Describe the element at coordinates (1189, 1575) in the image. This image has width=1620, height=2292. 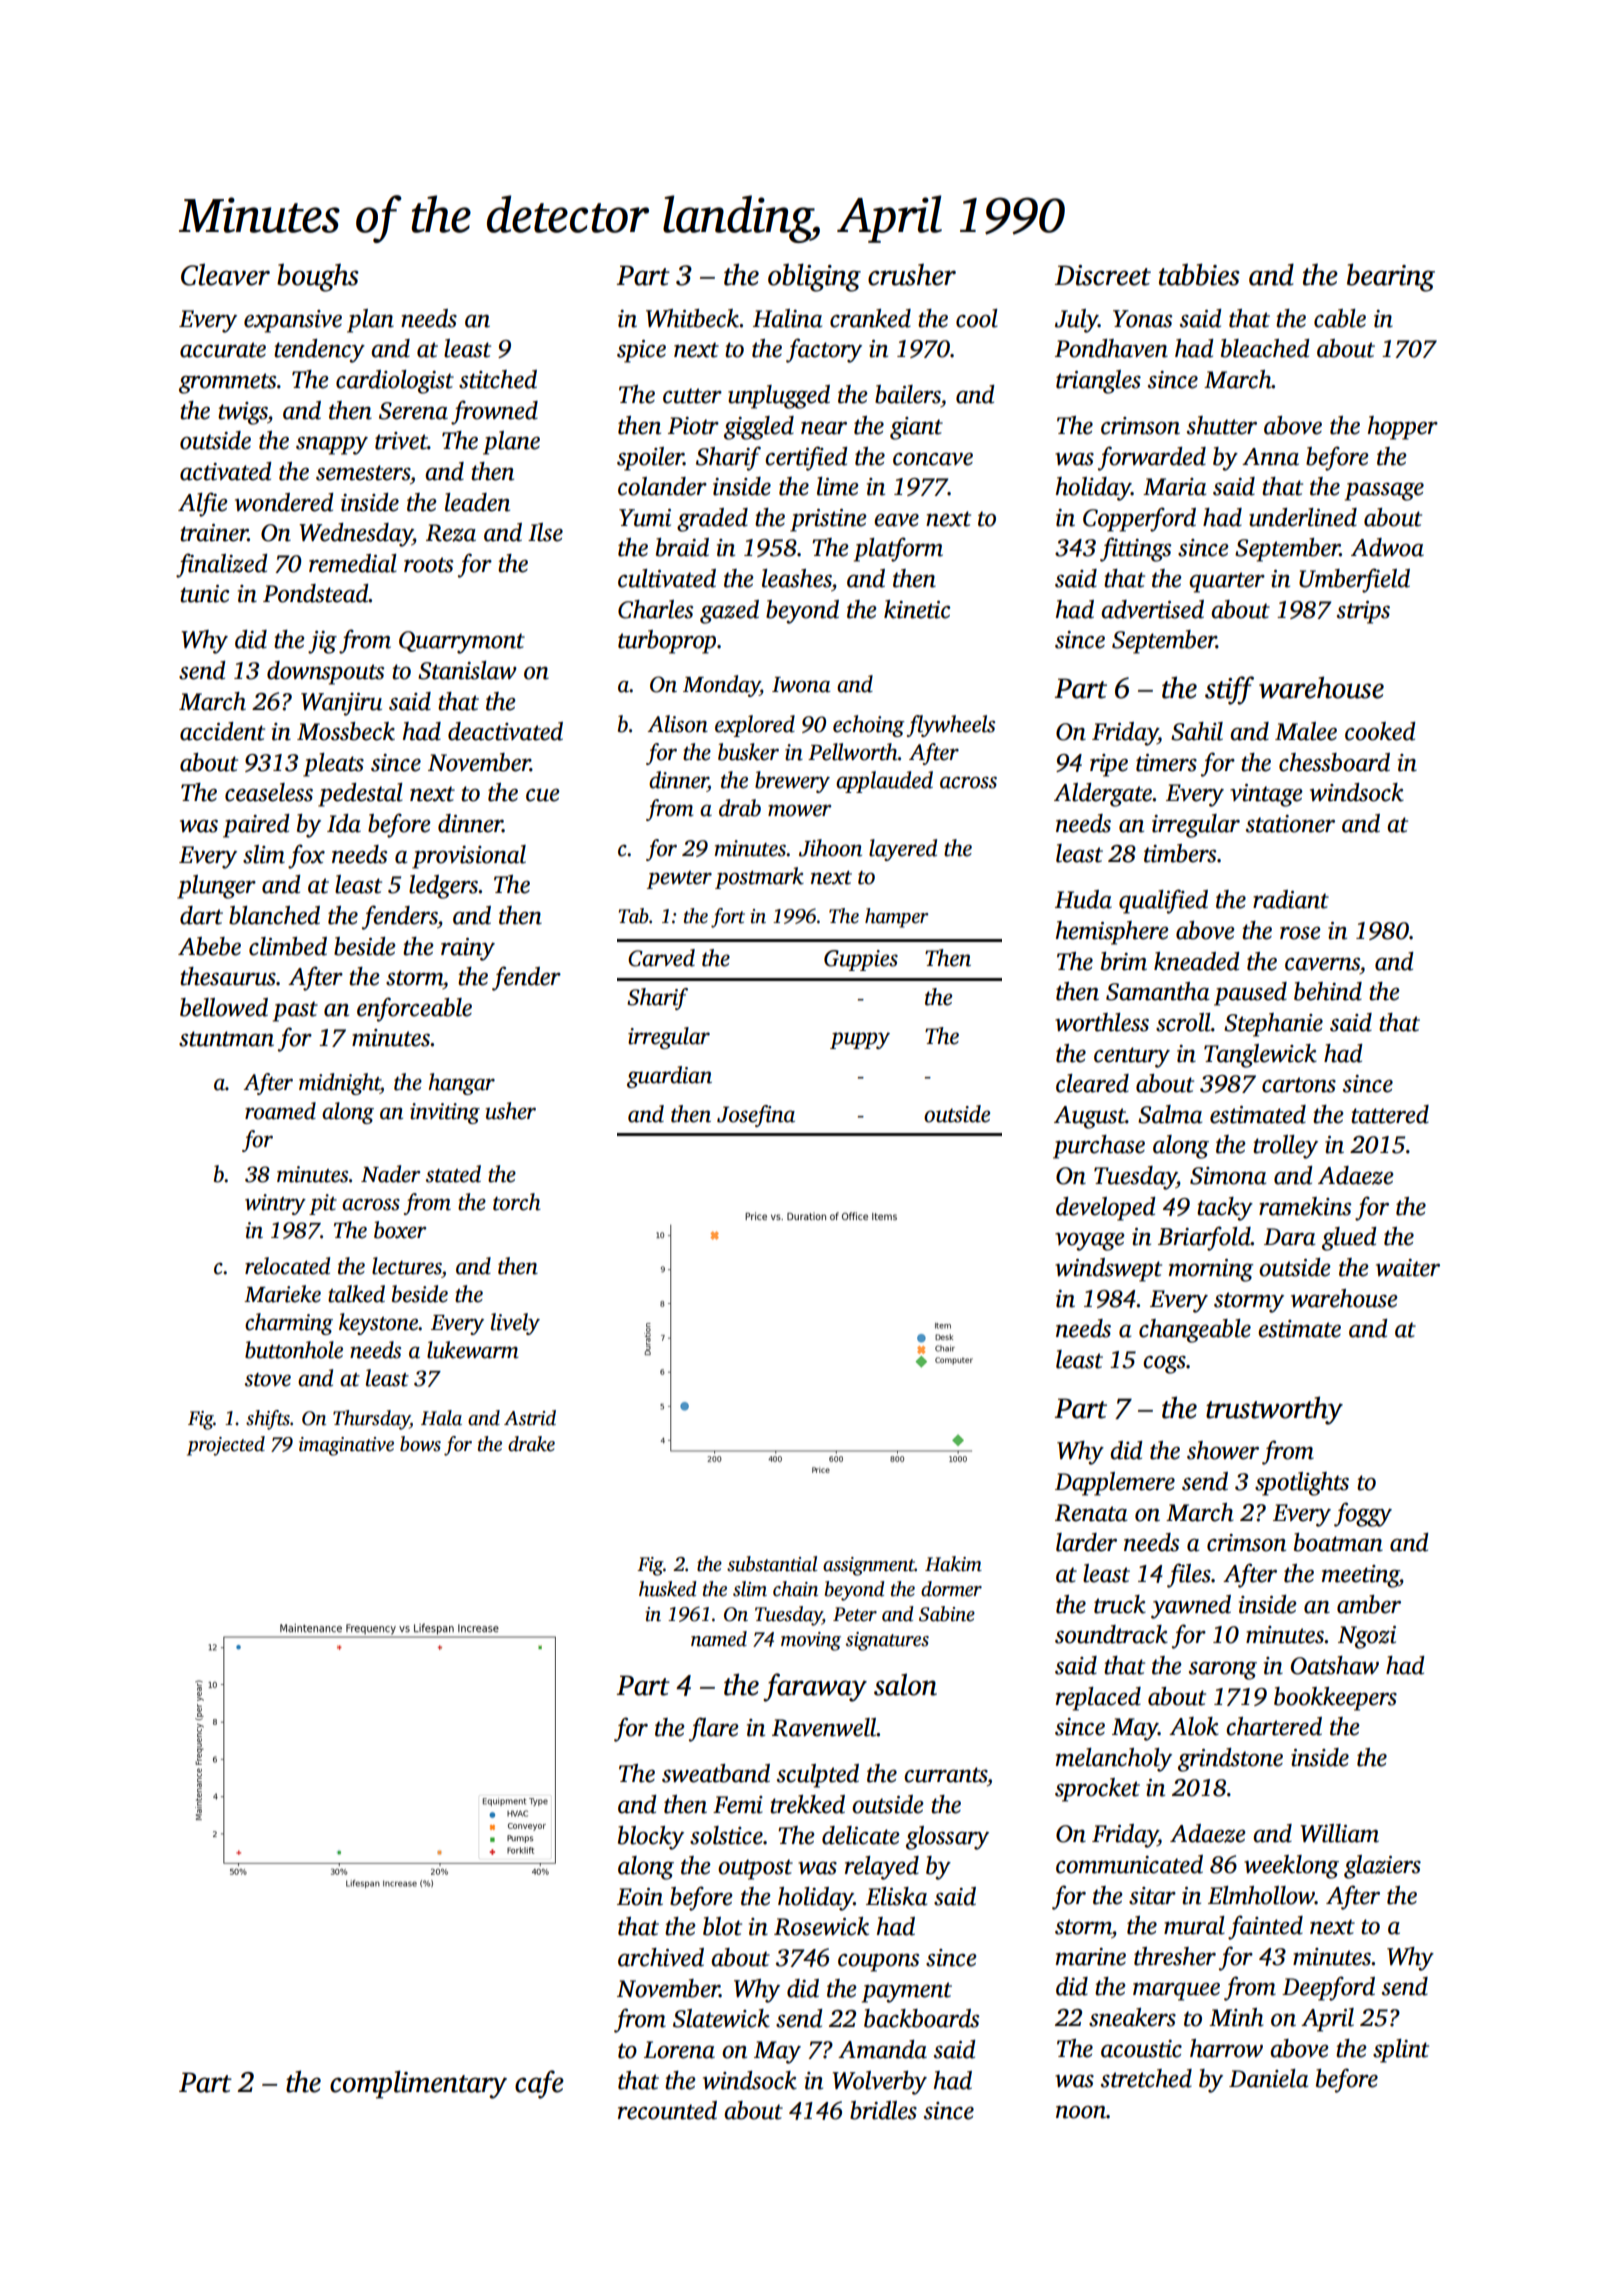
I see `files` at that location.
